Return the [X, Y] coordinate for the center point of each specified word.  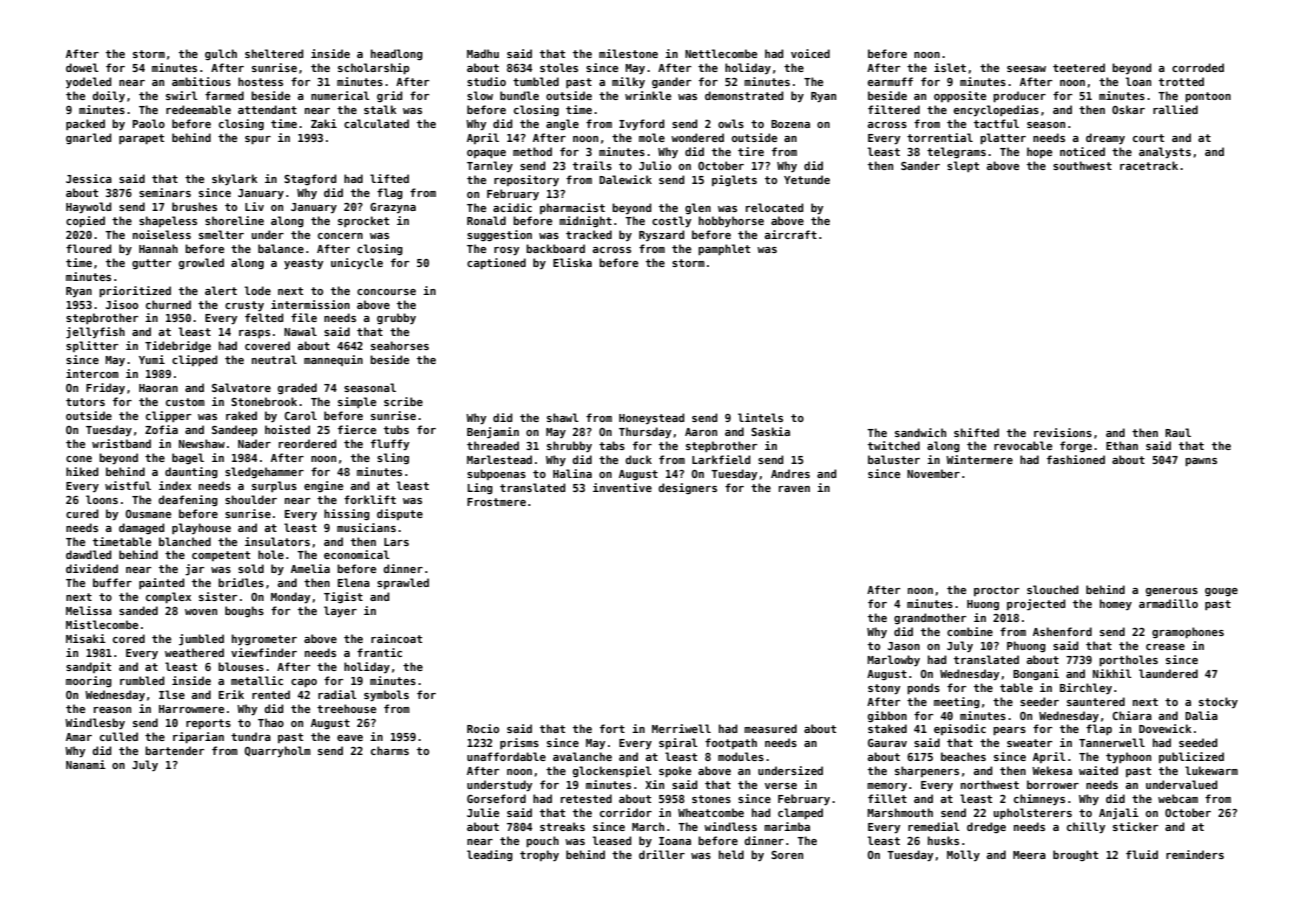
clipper [168, 417]
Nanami [86, 764]
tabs [612, 445]
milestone [628, 53]
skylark [234, 179]
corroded [1198, 67]
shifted [976, 432]
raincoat [396, 638]
